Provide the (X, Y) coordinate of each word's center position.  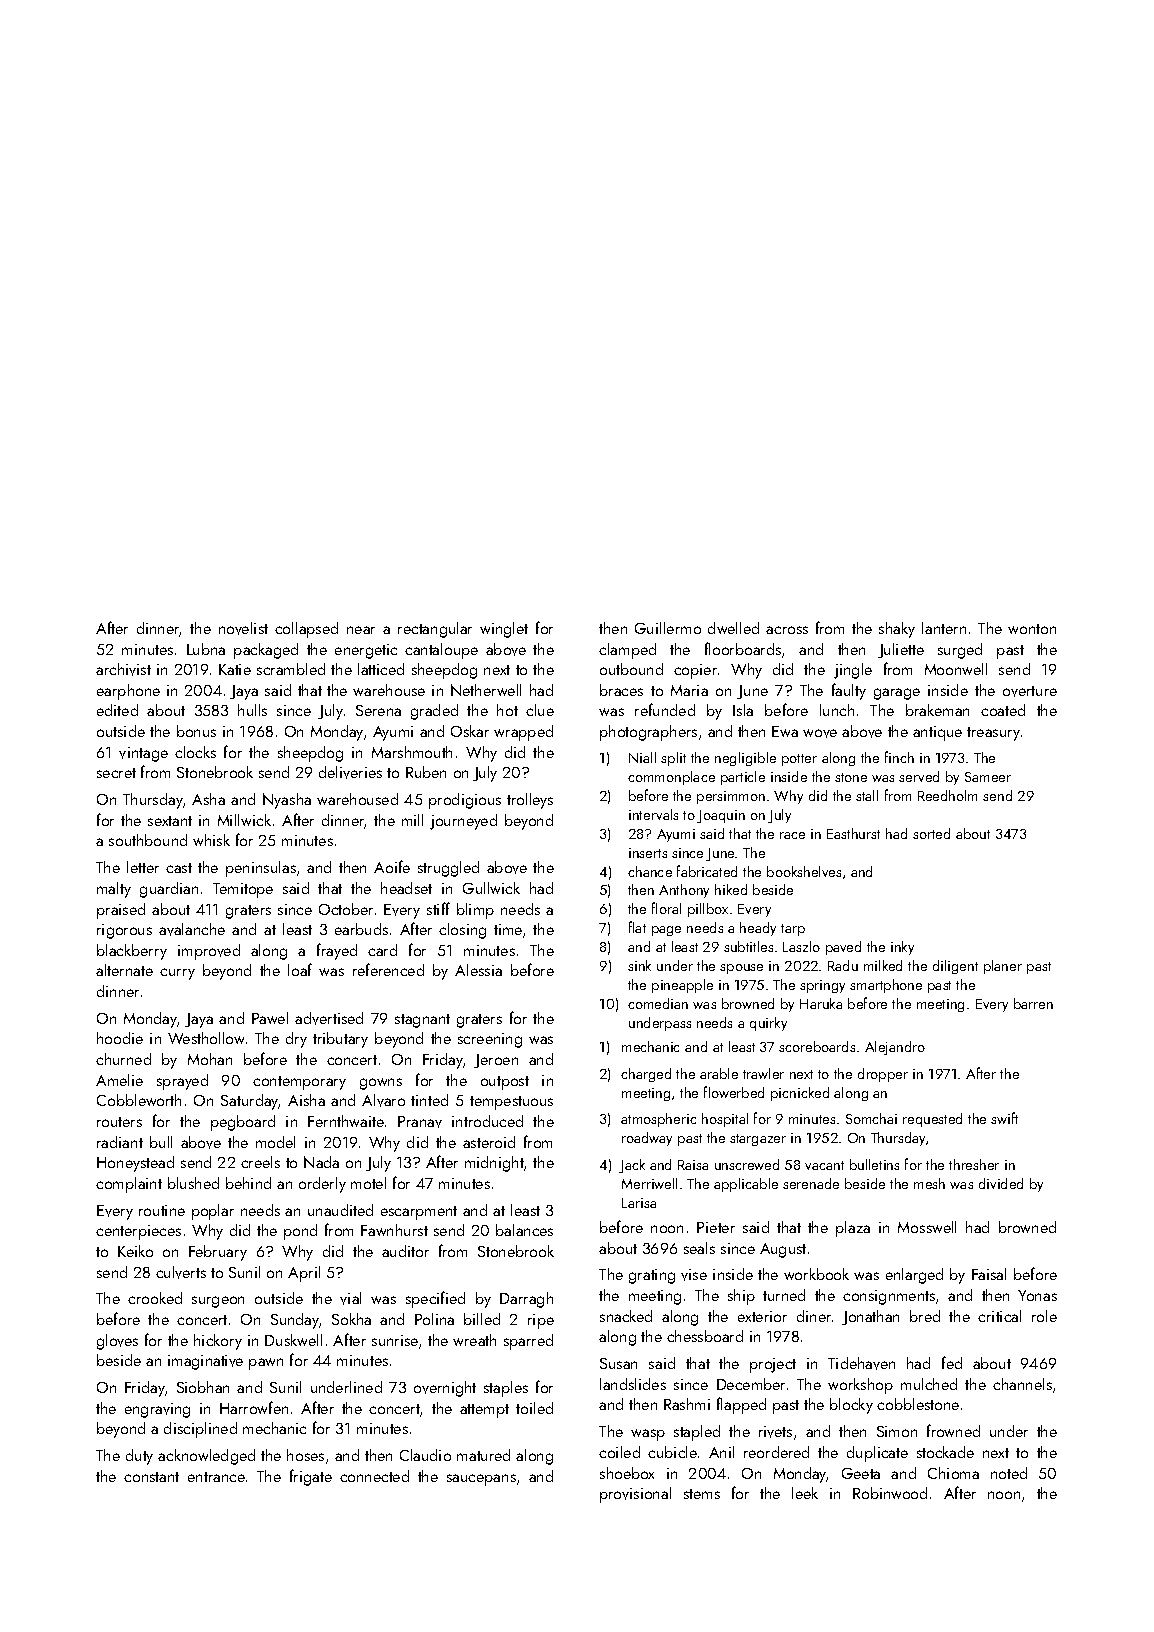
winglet (504, 630)
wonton (1032, 629)
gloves (117, 1342)
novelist (243, 628)
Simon (897, 1431)
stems (702, 1494)
